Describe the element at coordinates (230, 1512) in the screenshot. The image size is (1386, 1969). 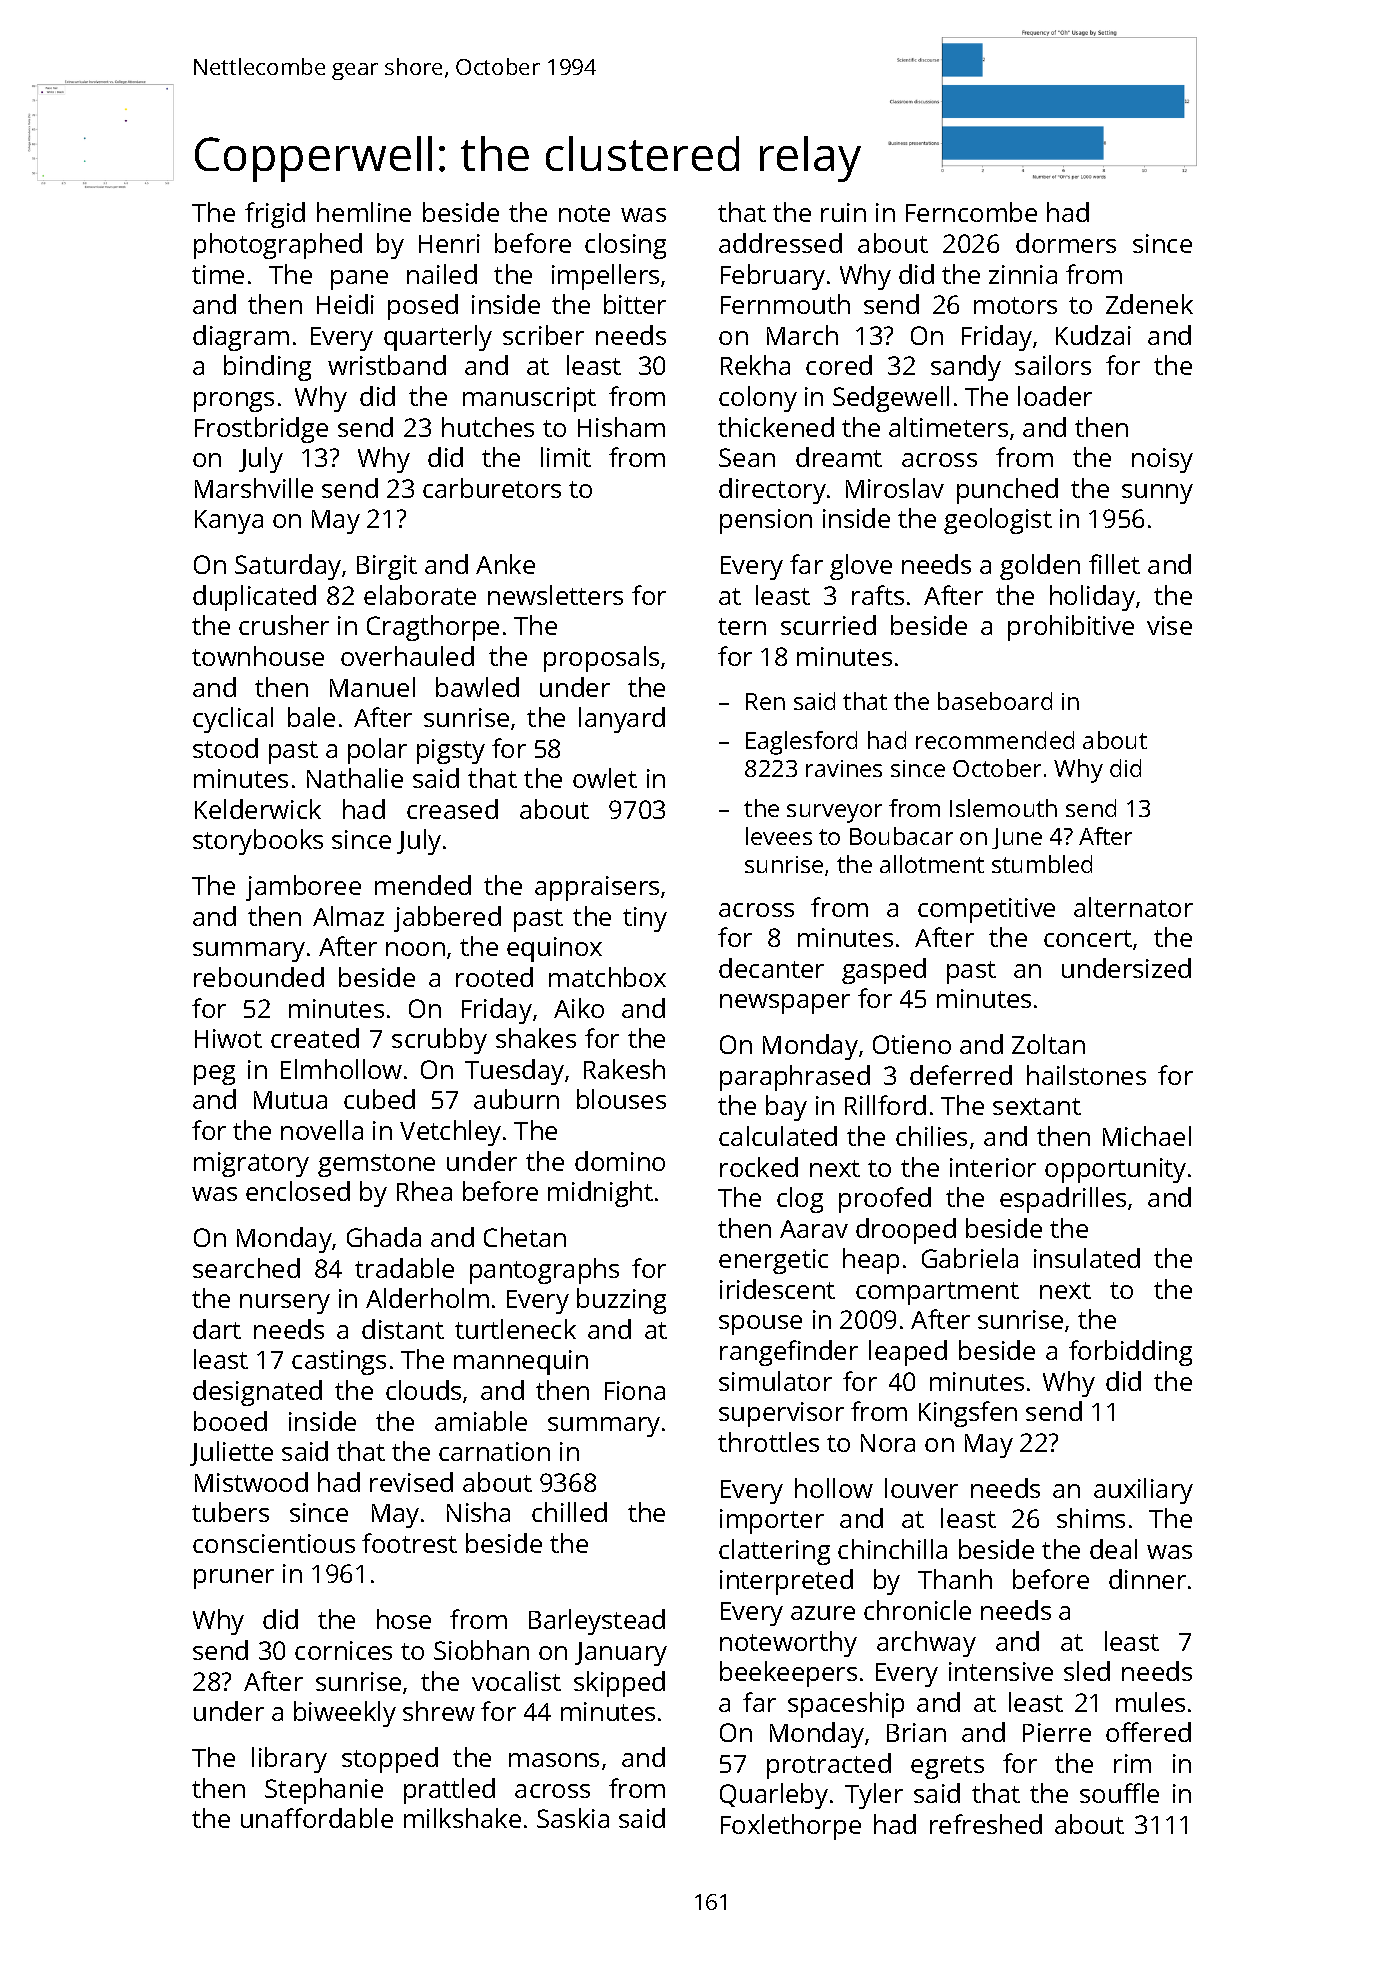
I see `tubers` at that location.
